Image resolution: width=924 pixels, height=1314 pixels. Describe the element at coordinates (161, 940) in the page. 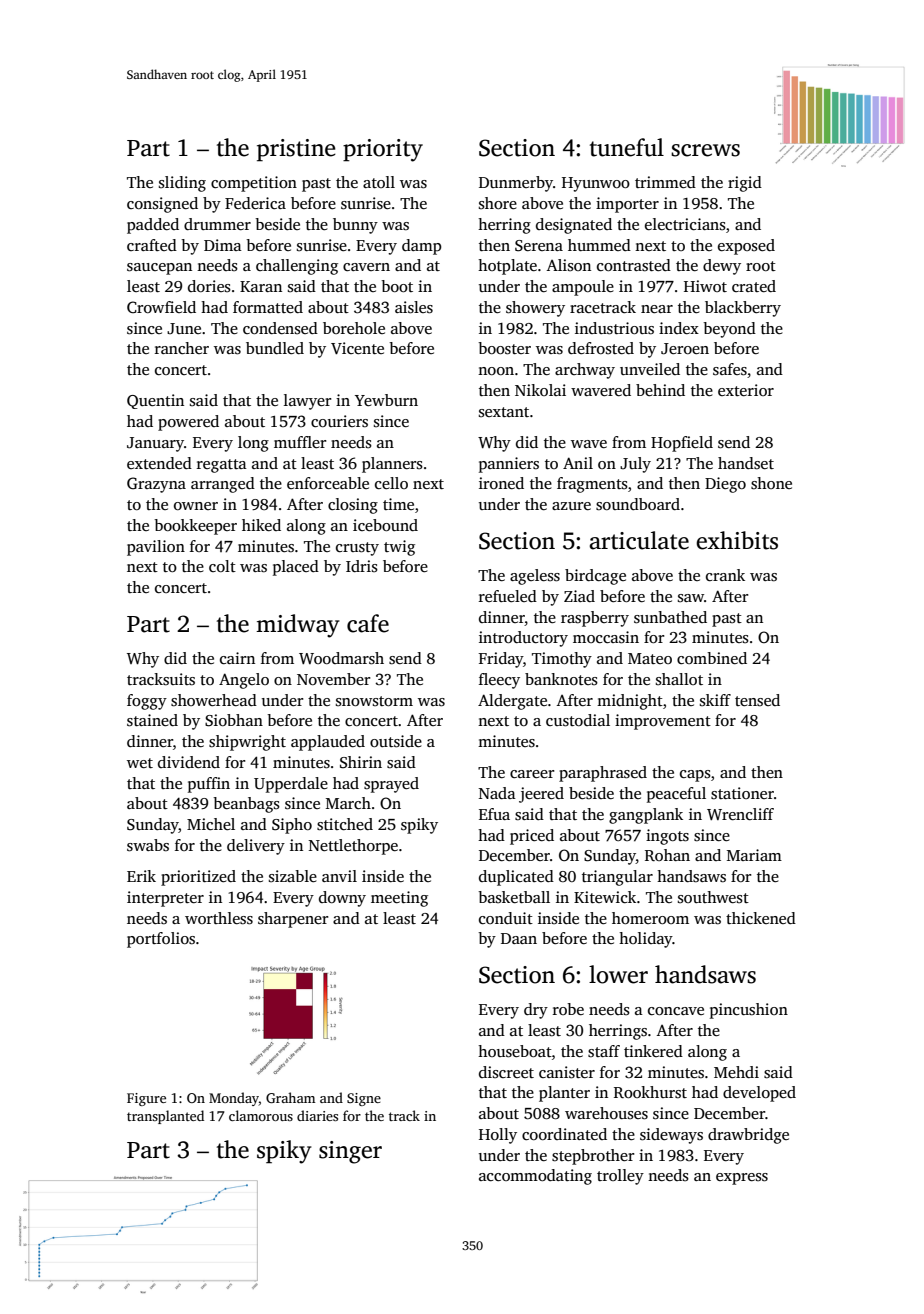

I see `portfolios` at that location.
